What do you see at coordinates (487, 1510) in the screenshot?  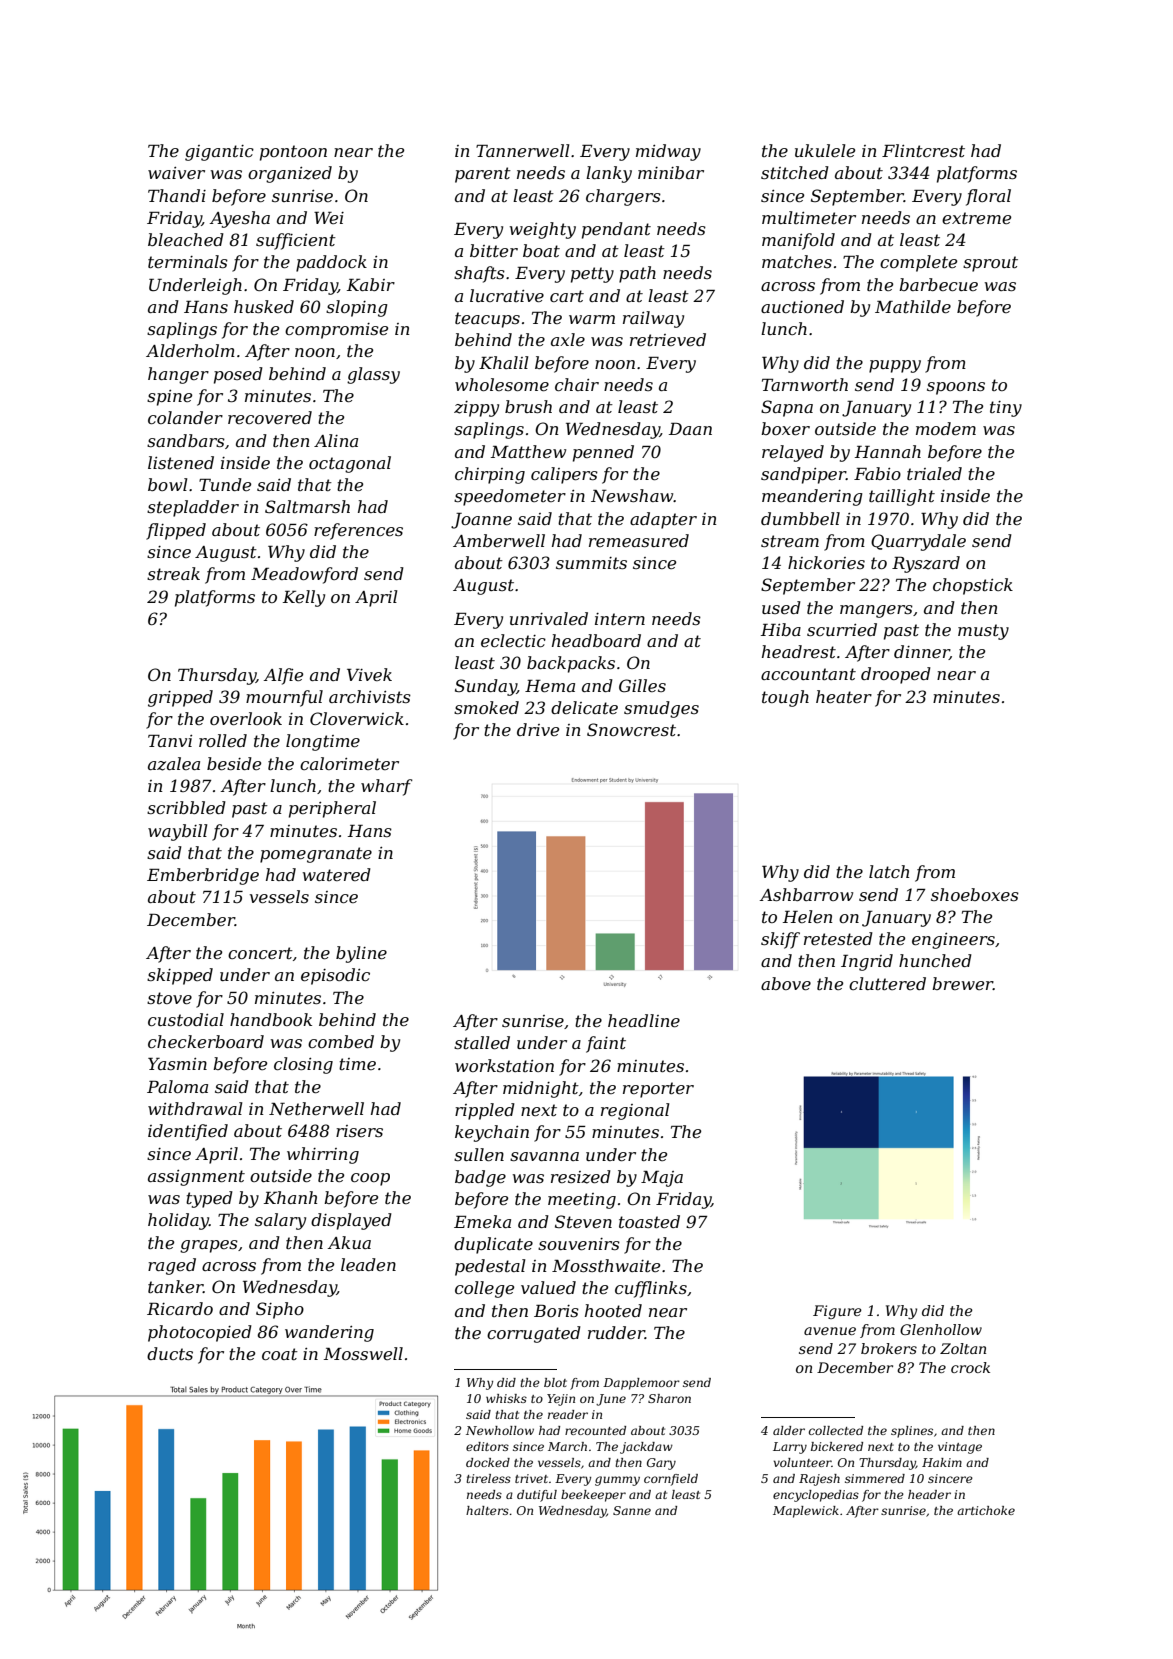 I see `halters` at bounding box center [487, 1510].
